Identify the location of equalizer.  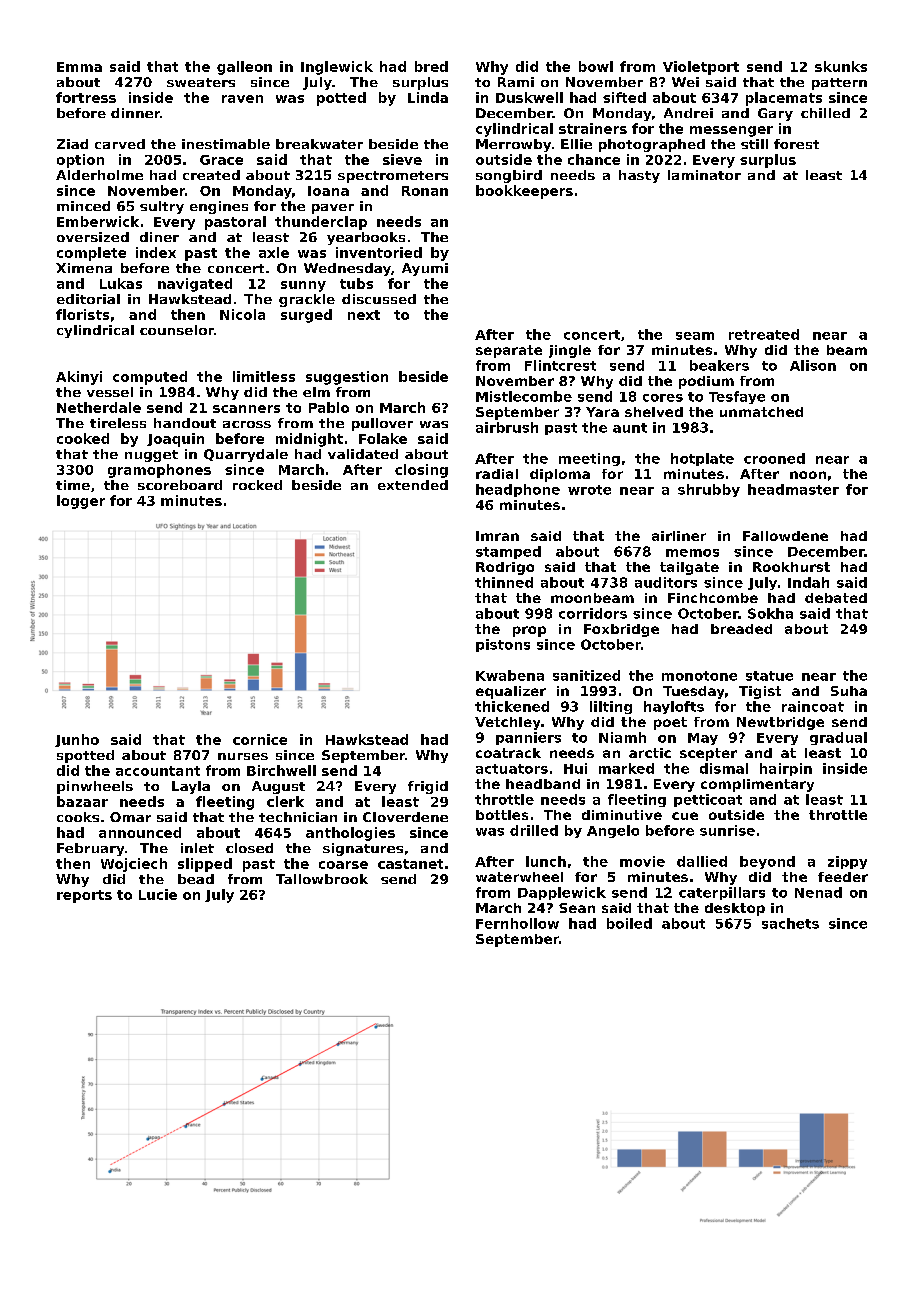
(511, 692).
